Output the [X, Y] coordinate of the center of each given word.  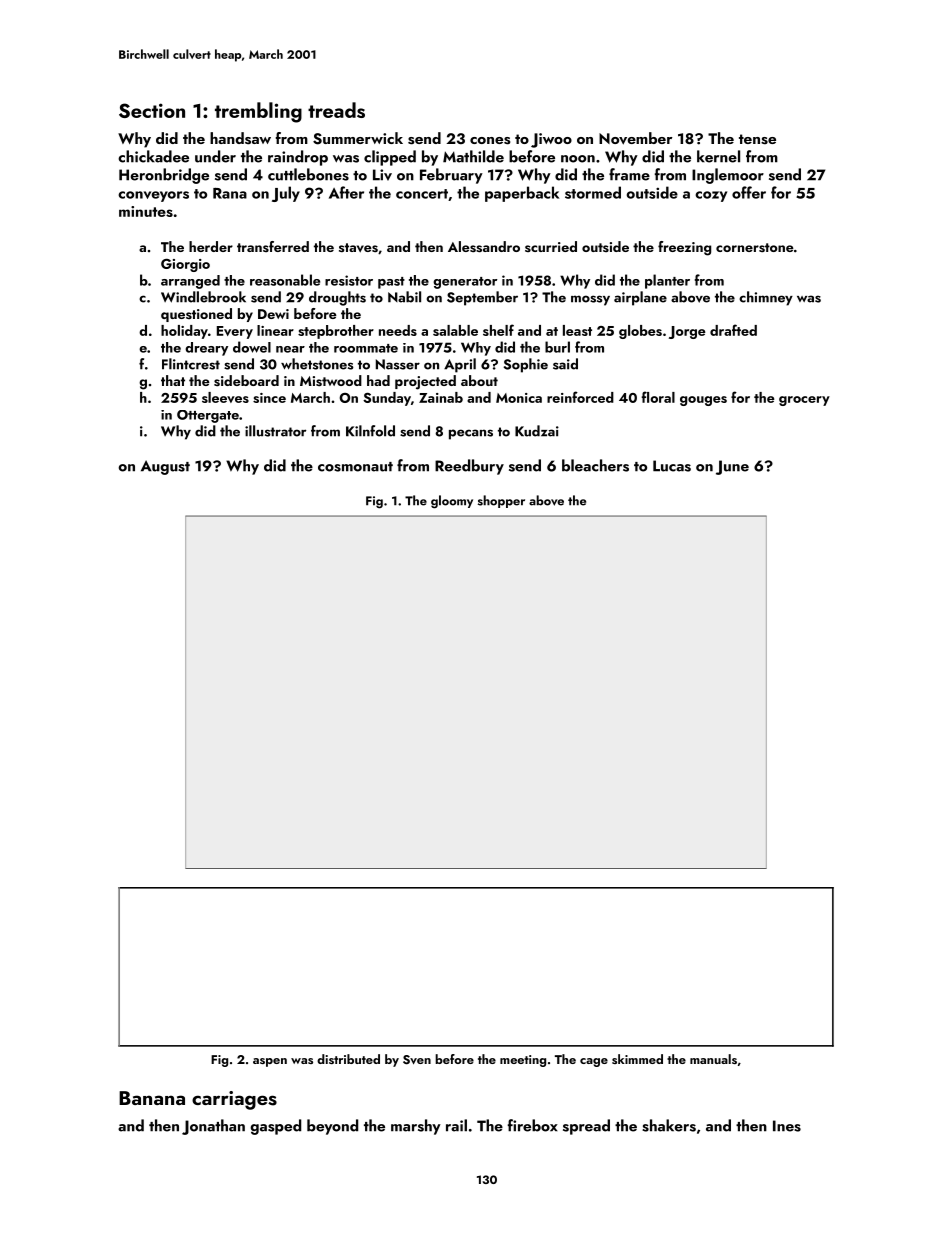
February [451, 176]
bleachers [595, 465]
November [635, 138]
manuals [713, 1059]
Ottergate [208, 416]
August [165, 467]
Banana [152, 1098]
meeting [523, 1061]
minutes [146, 211]
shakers [669, 1125]
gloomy [452, 502]
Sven [417, 1060]
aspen [270, 1062]
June [732, 467]
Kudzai [537, 431]
